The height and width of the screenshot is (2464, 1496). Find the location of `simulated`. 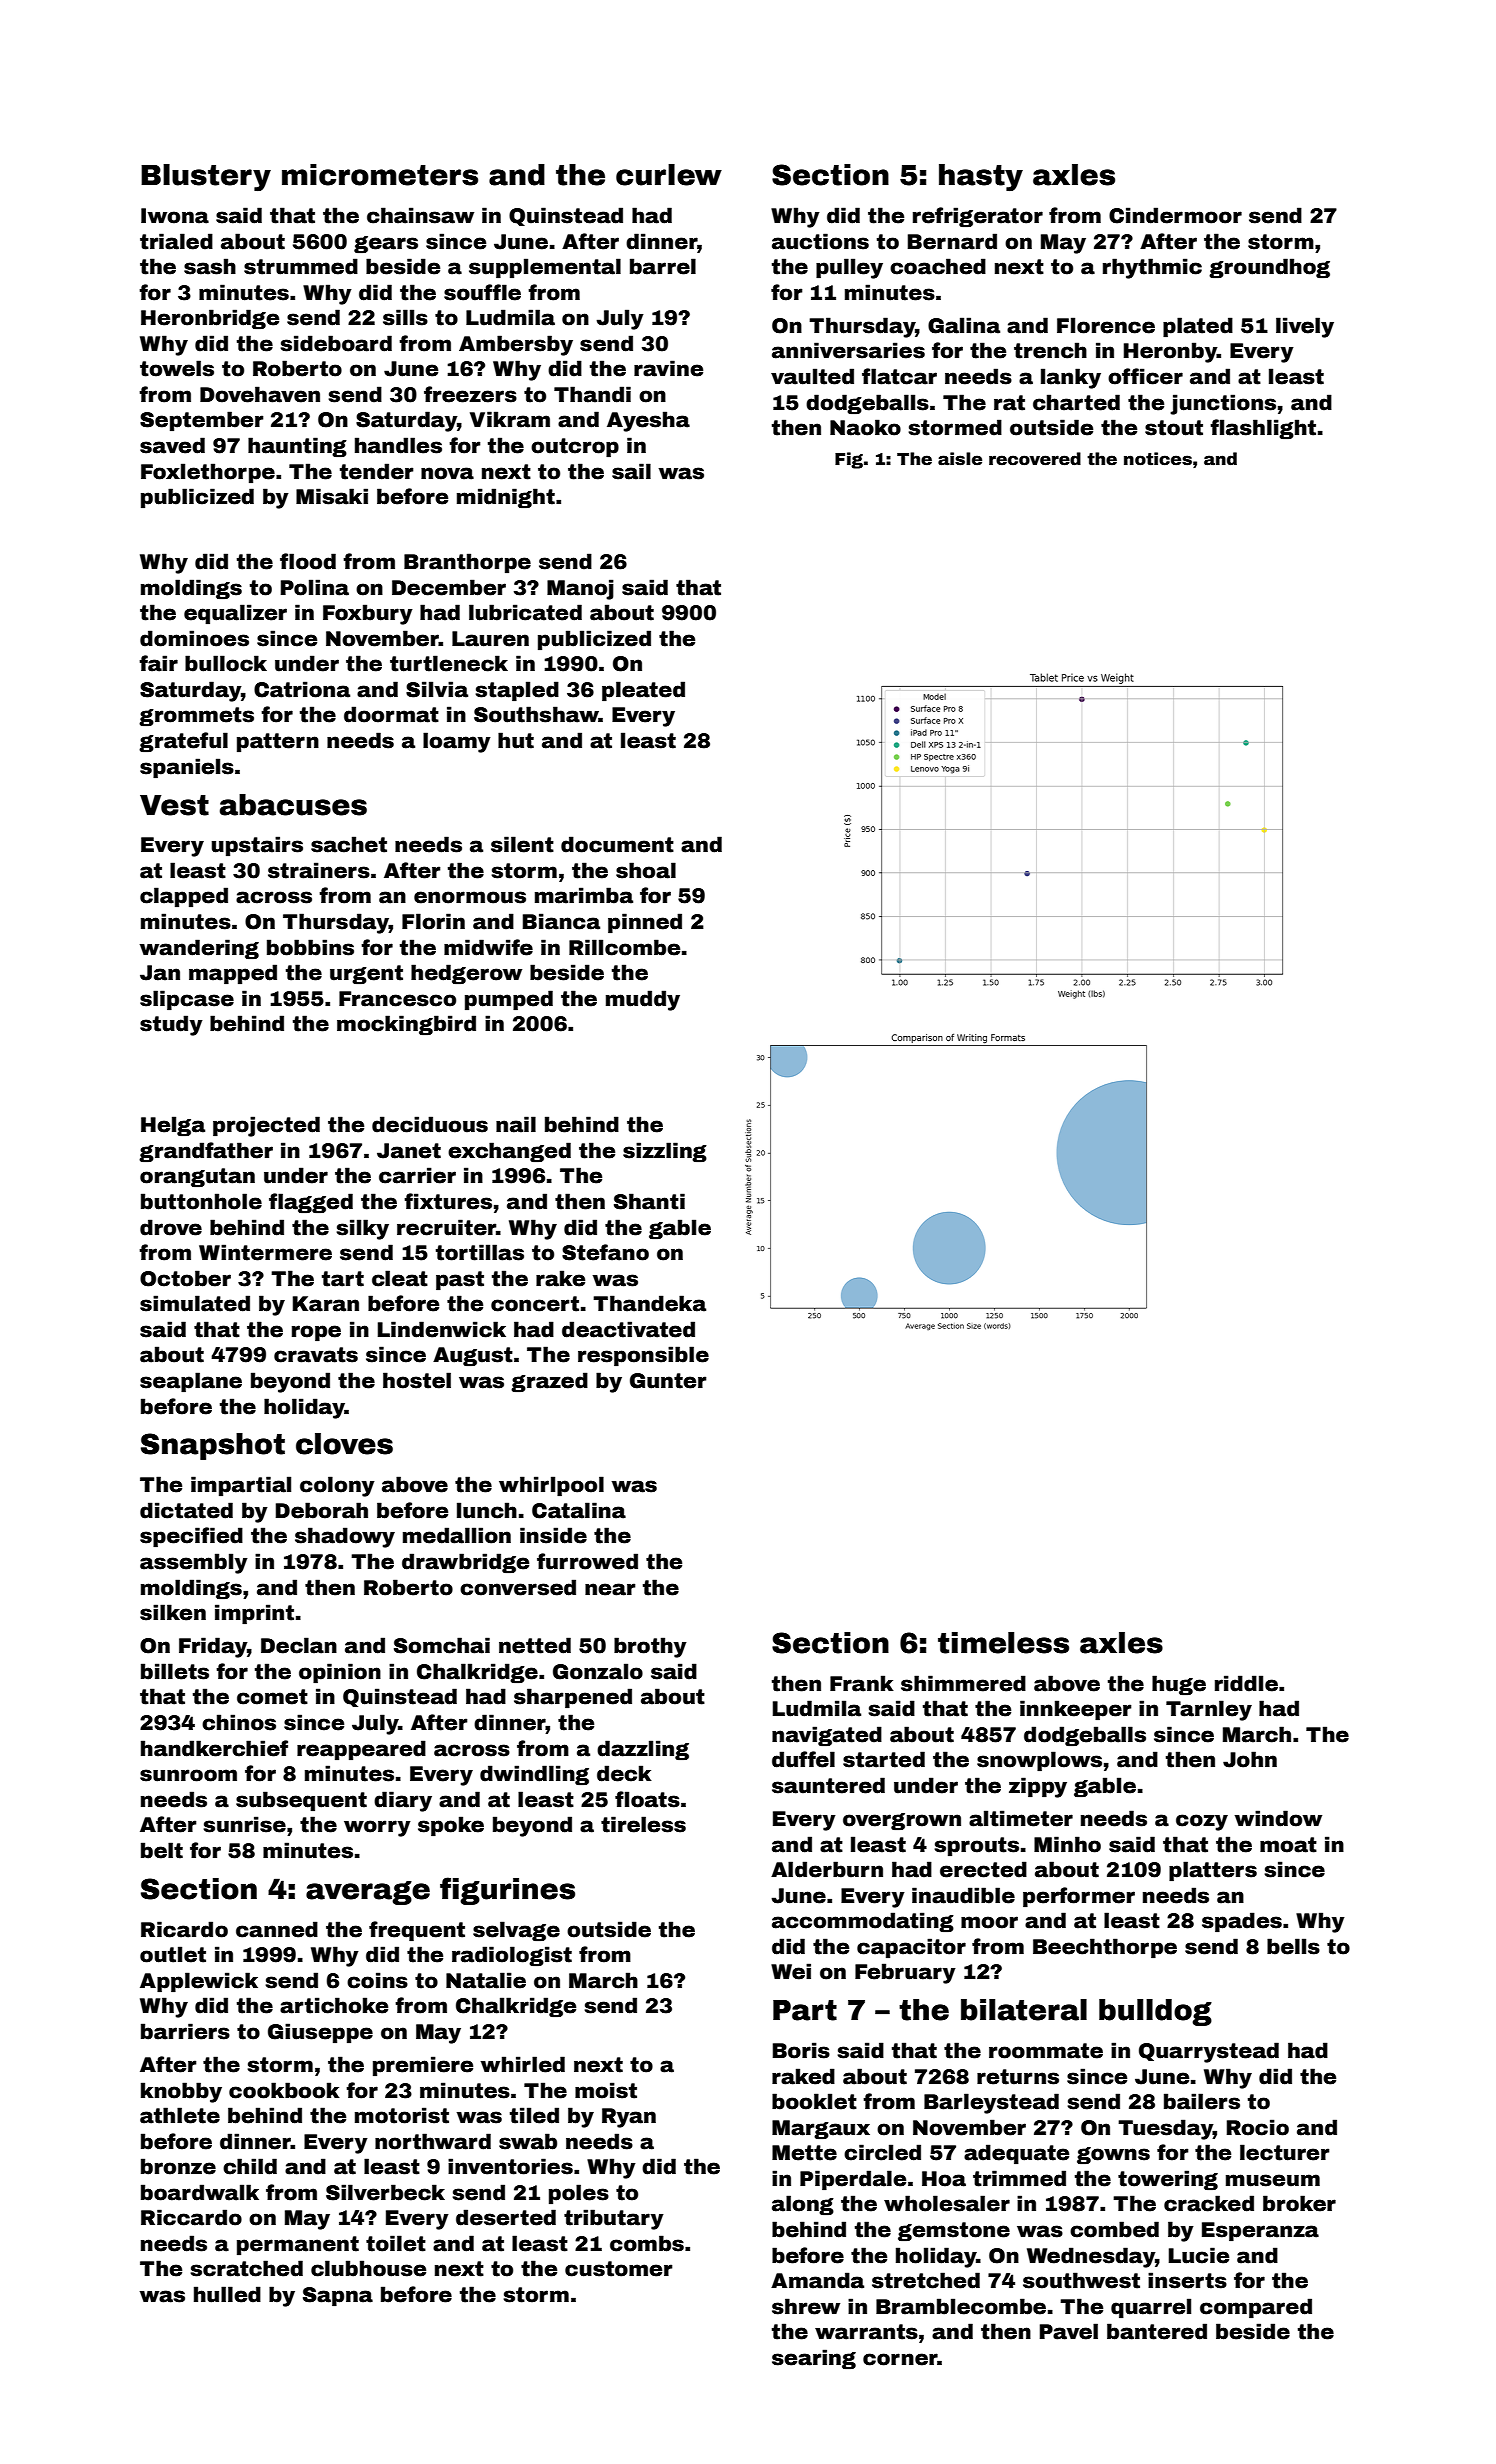

simulated is located at coordinates (195, 1303).
